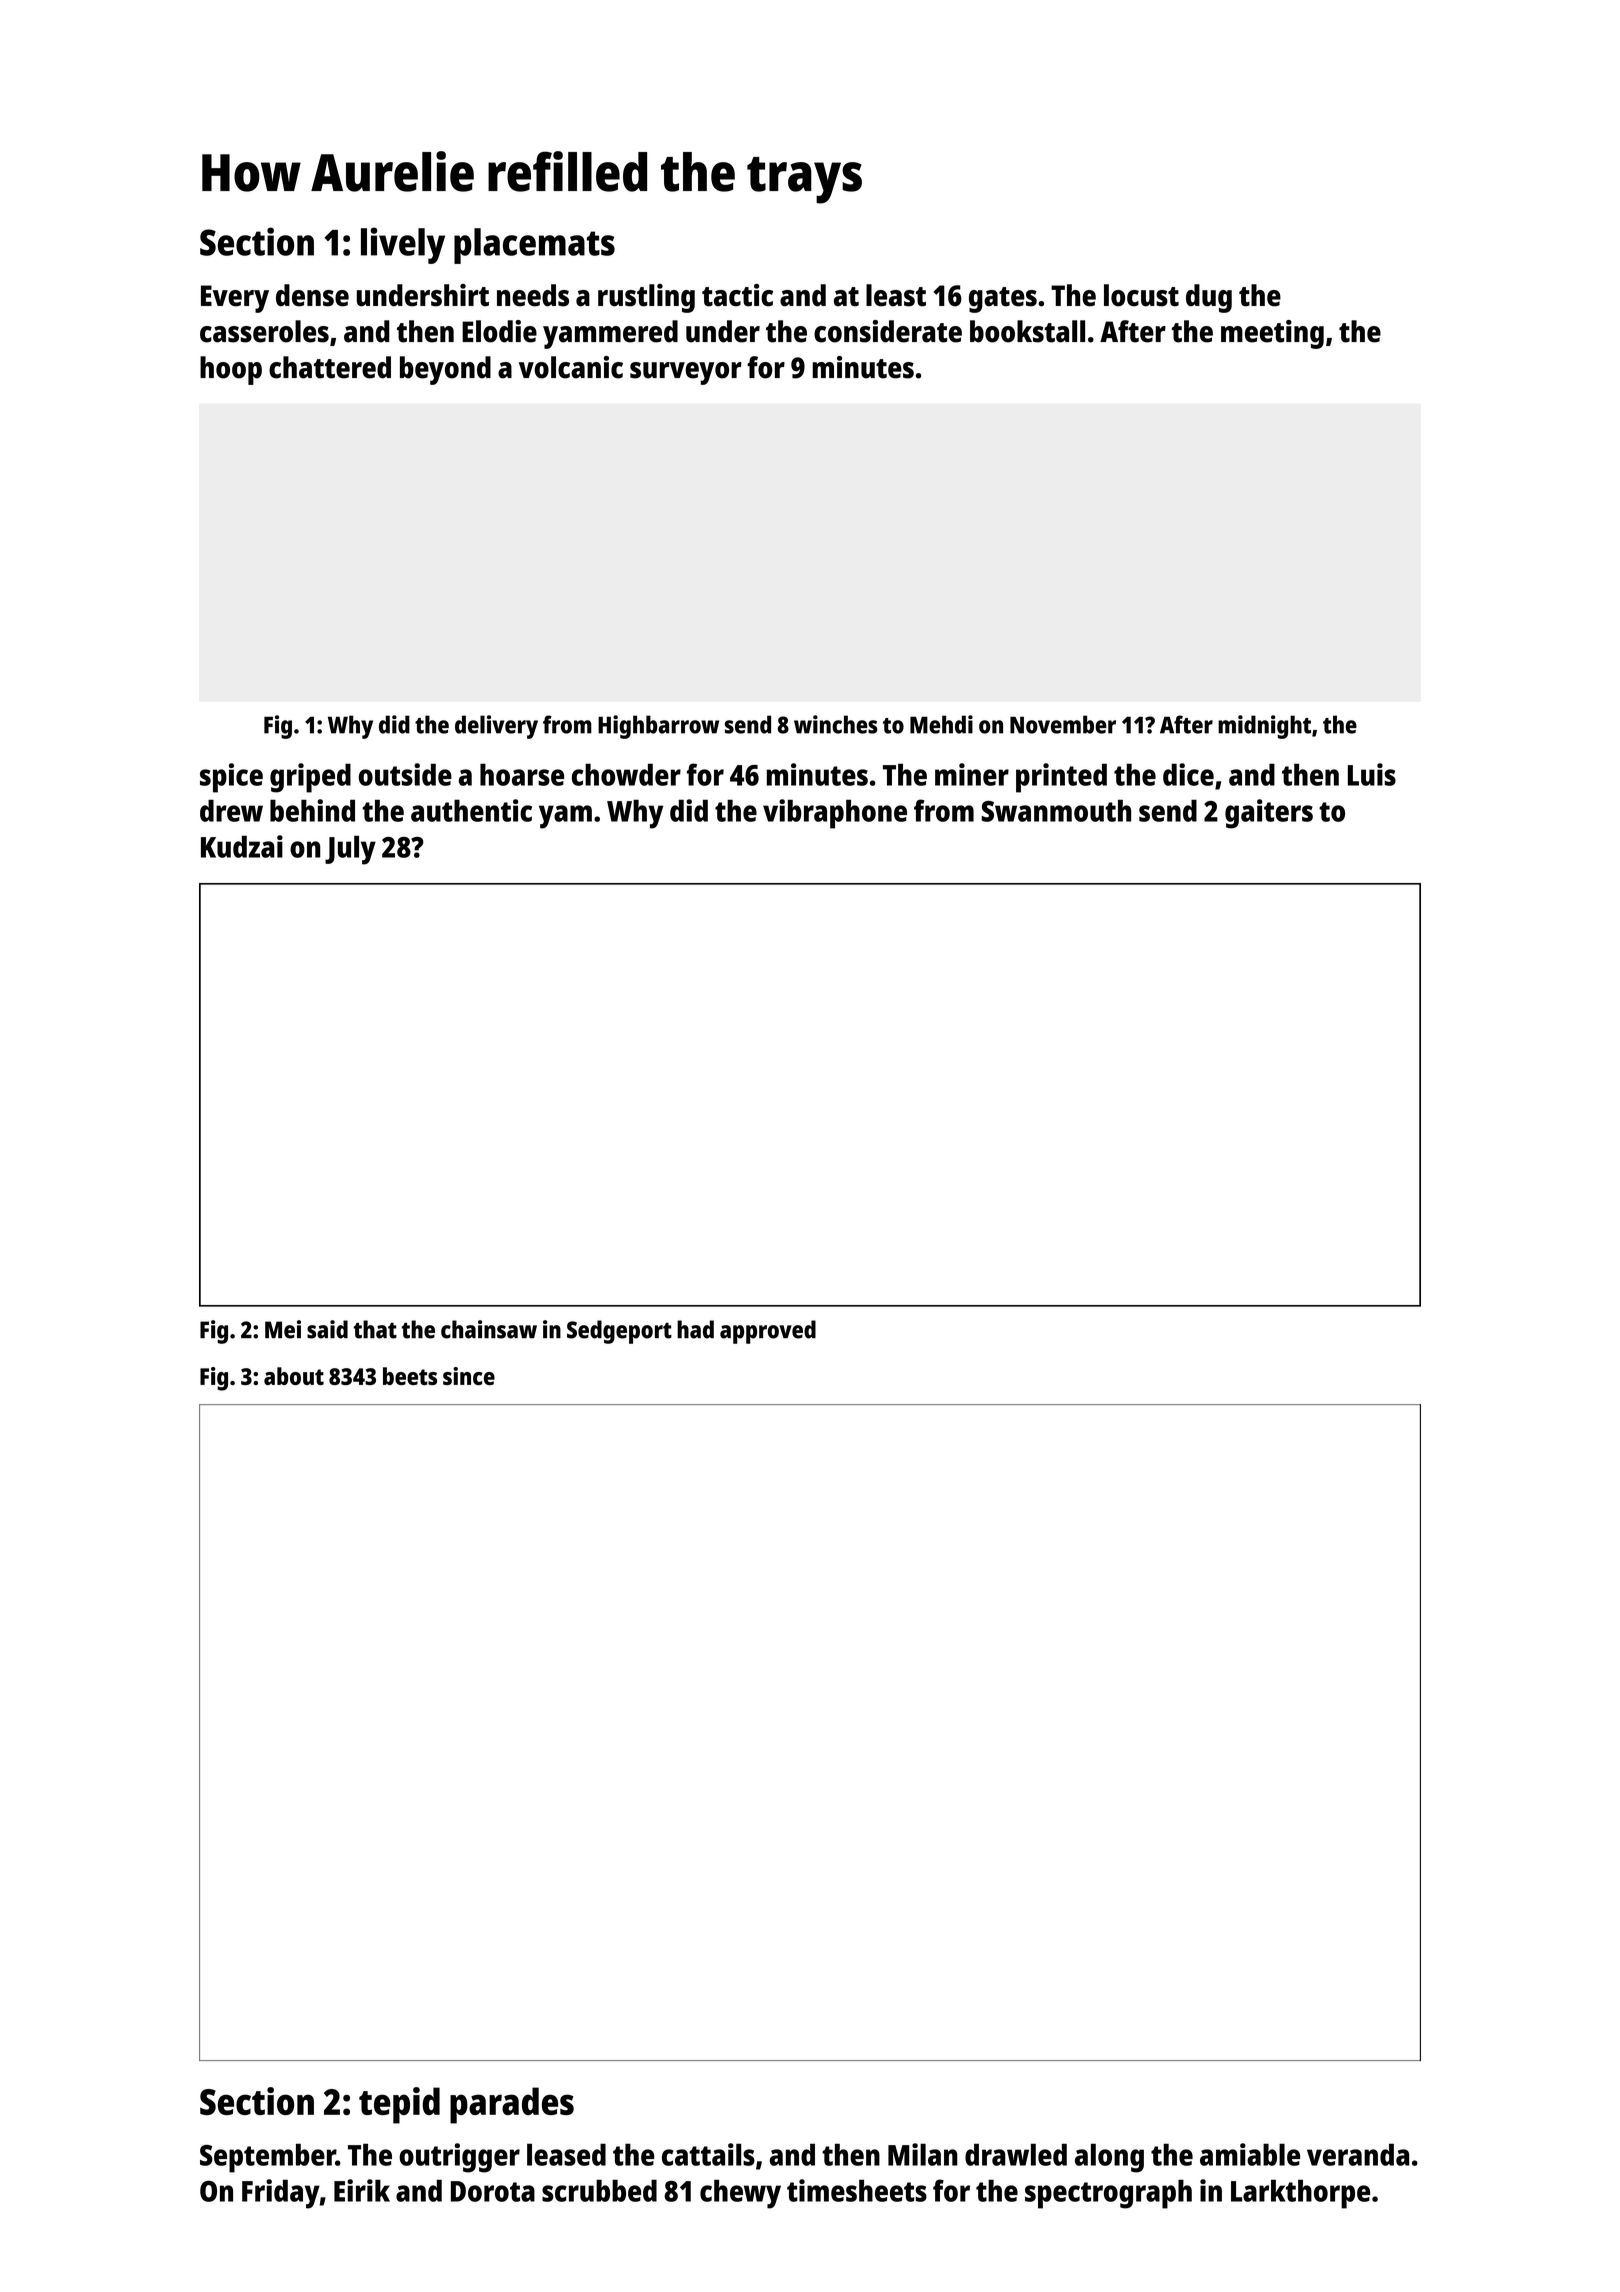 The image size is (1620, 2292). What do you see at coordinates (896, 295) in the screenshot?
I see `least` at bounding box center [896, 295].
